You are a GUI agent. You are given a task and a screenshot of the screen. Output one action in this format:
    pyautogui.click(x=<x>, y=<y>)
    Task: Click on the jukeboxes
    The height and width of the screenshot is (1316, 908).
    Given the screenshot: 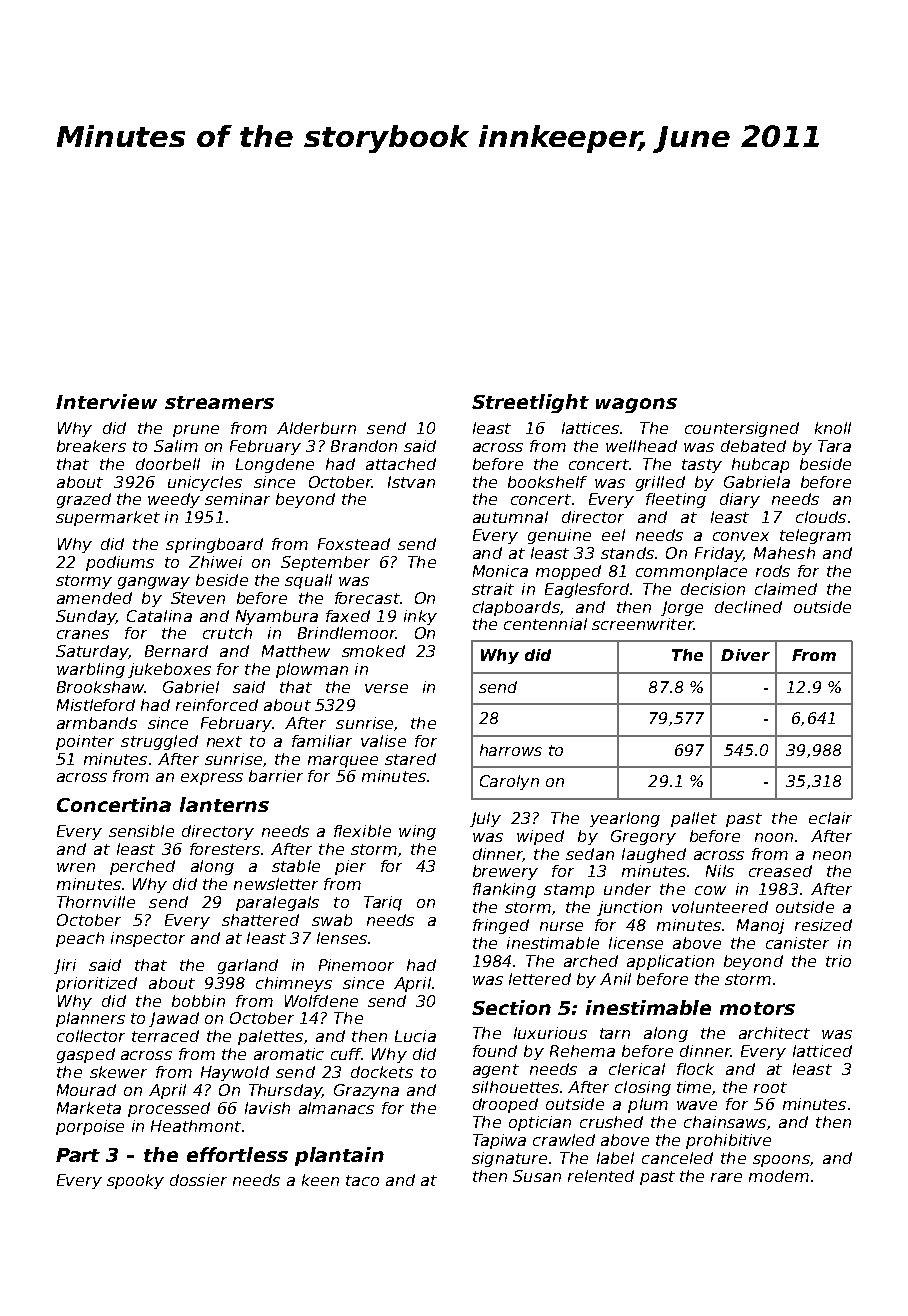 What is the action you would take?
    pyautogui.click(x=169, y=670)
